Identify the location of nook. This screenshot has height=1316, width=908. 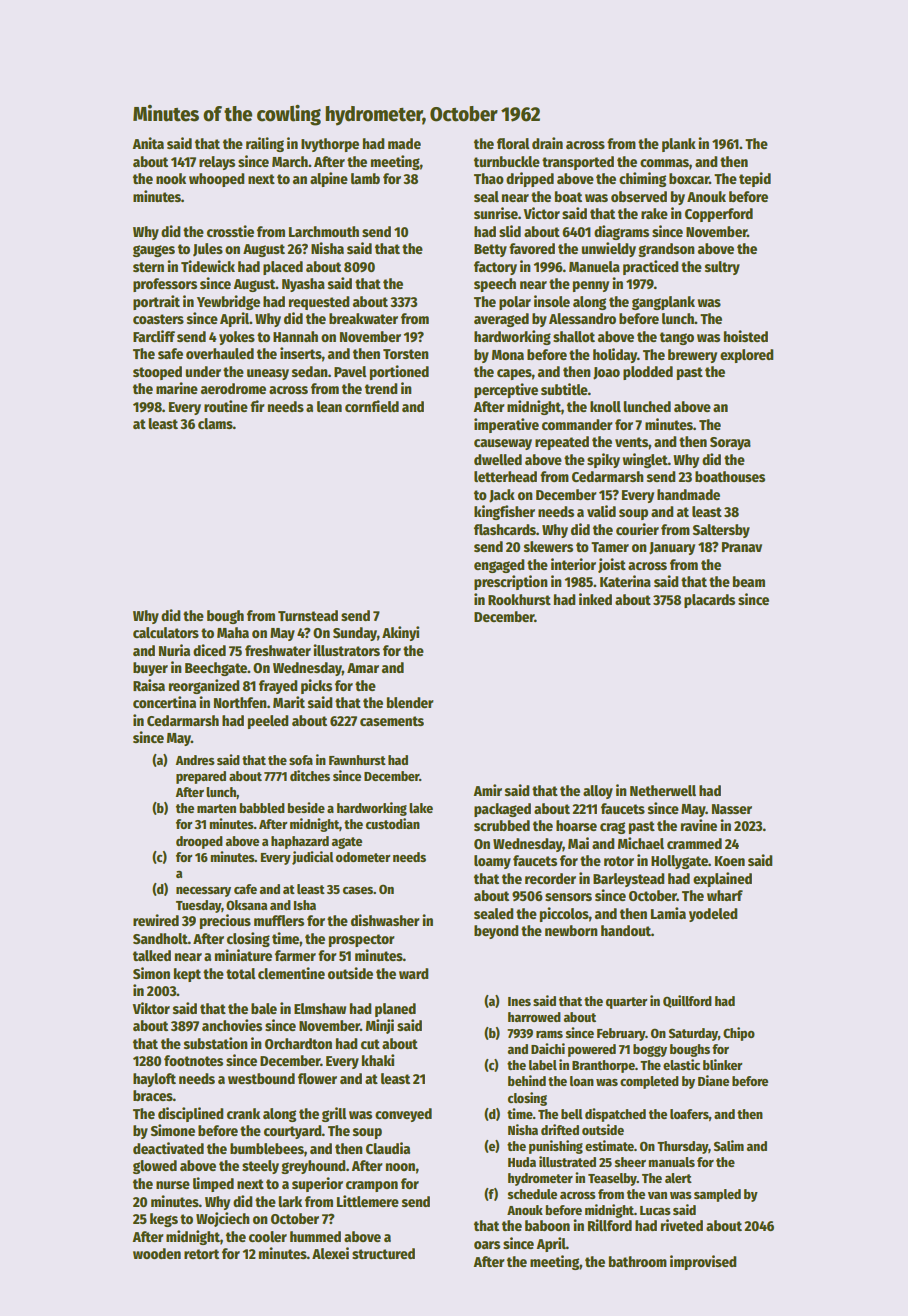
(171, 178).
